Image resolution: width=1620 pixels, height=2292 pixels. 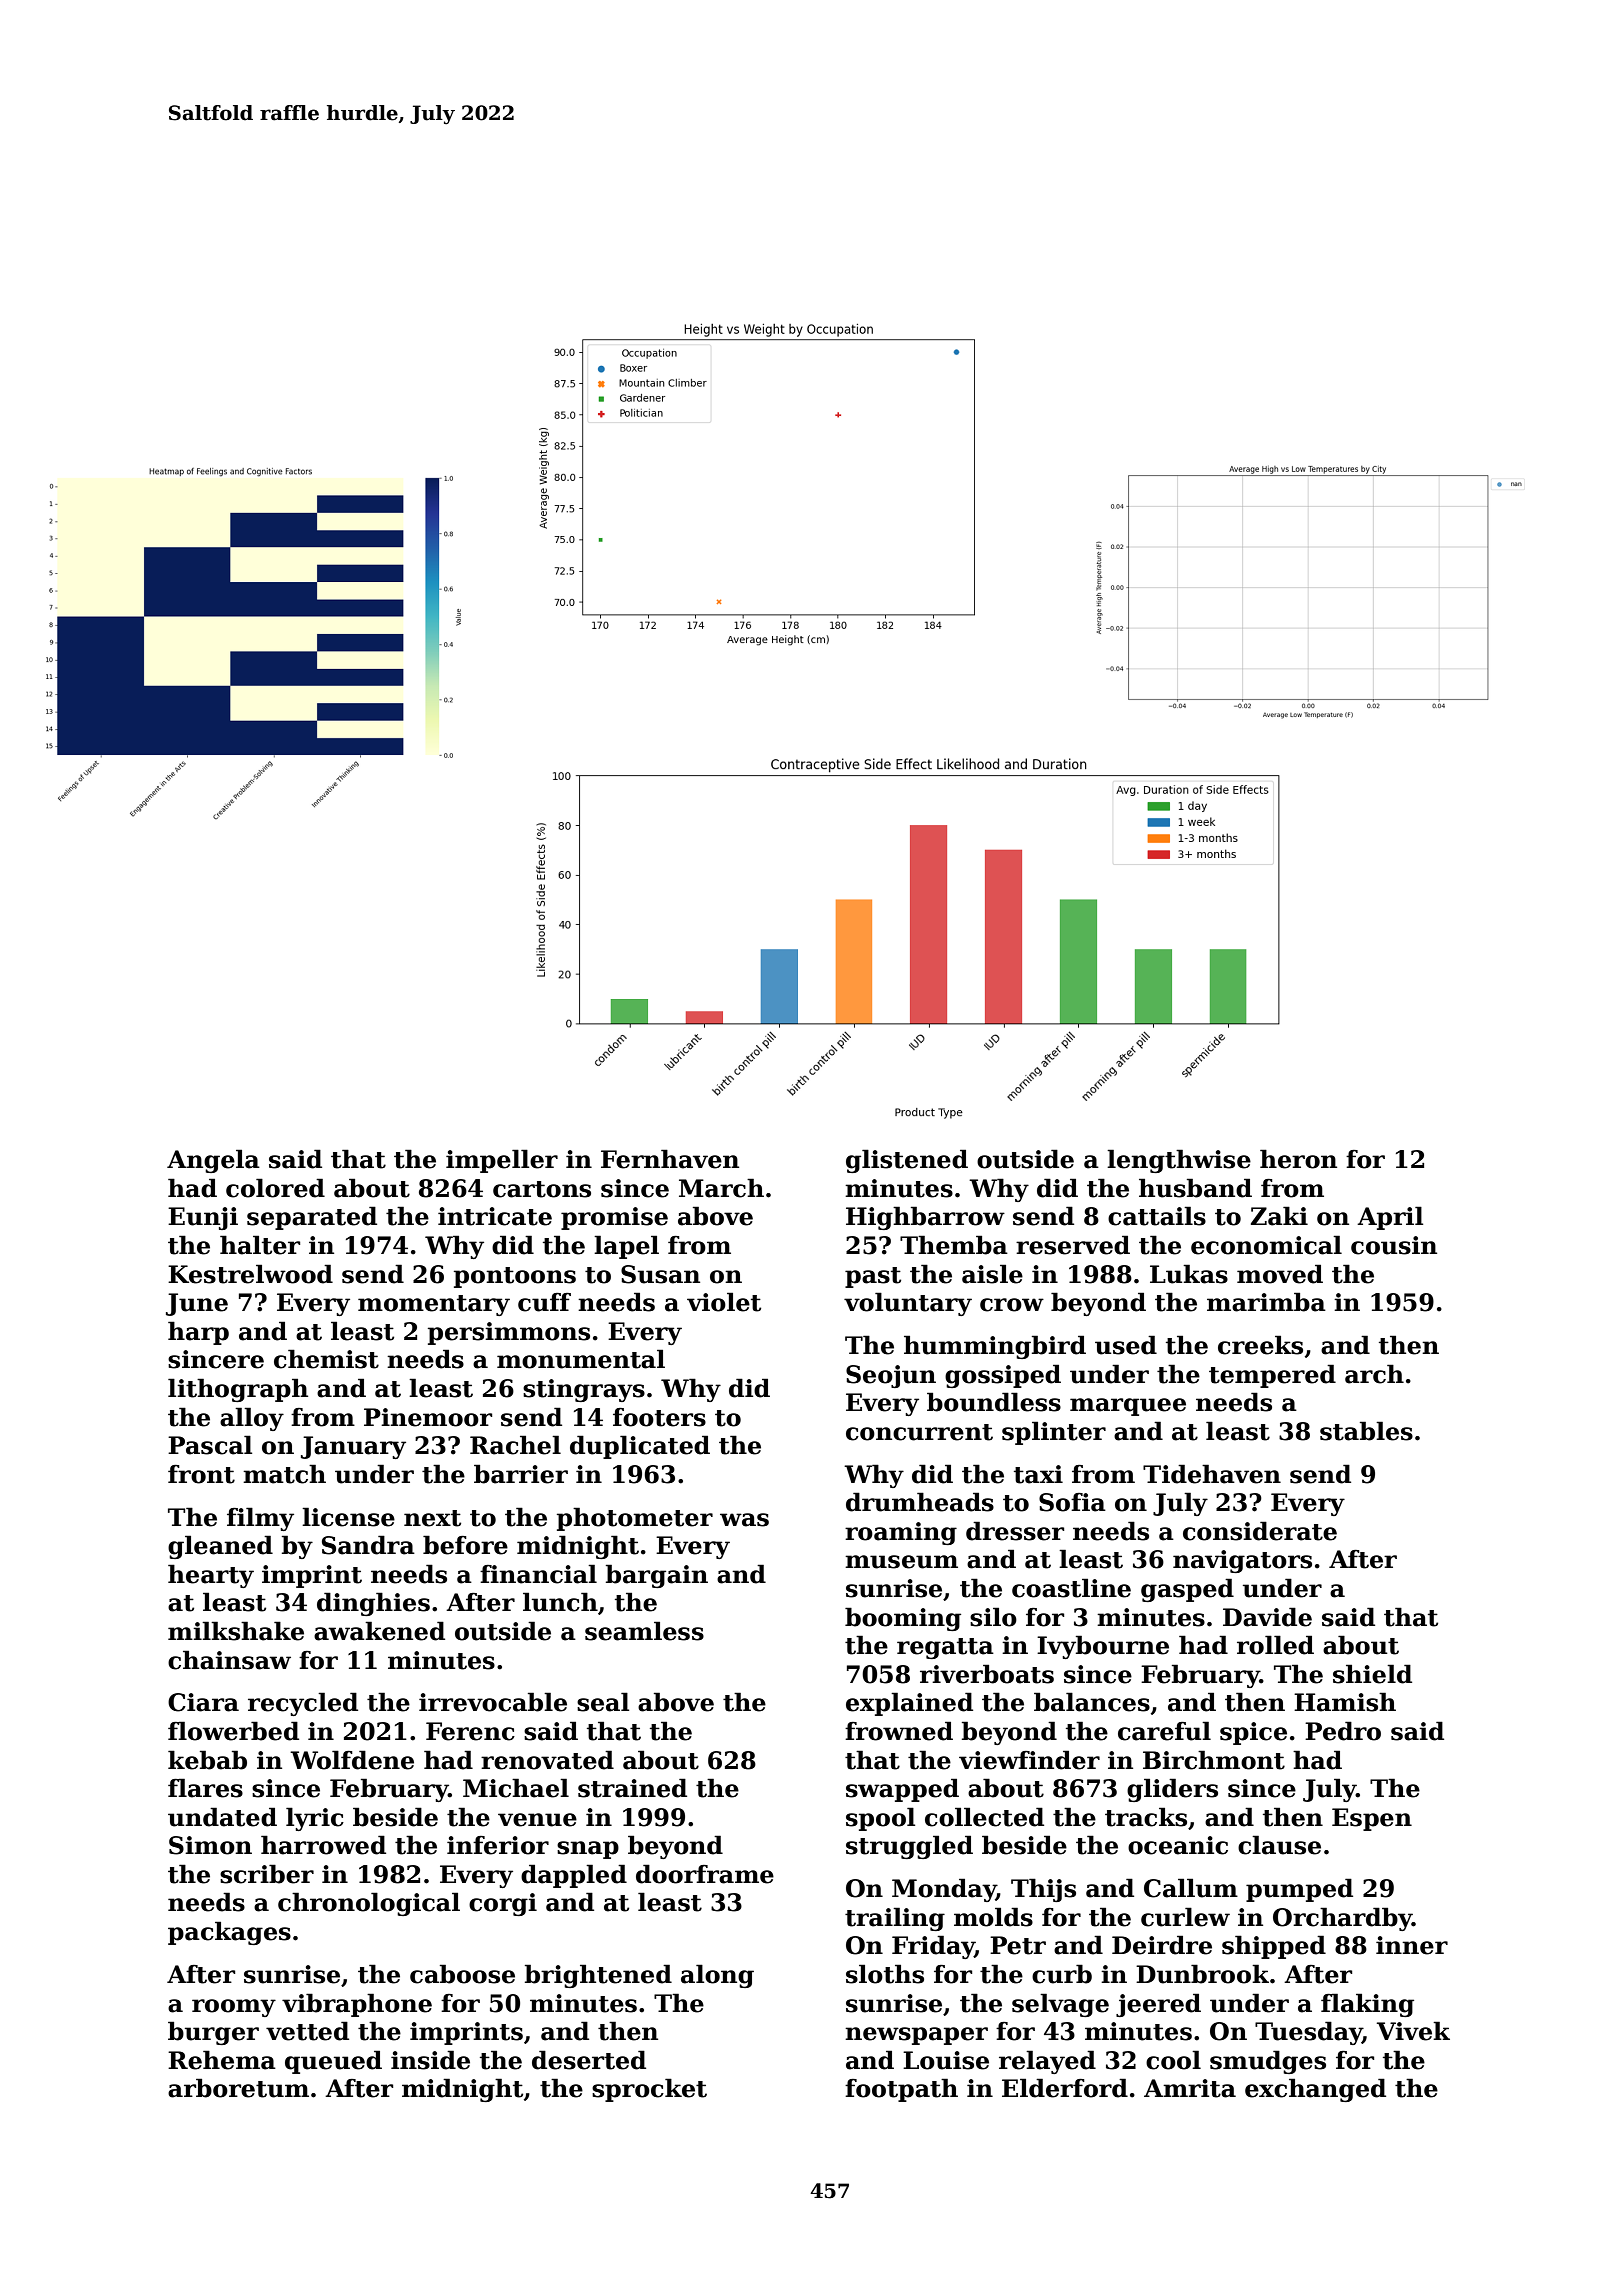 I want to click on swapped, so click(x=902, y=1790).
